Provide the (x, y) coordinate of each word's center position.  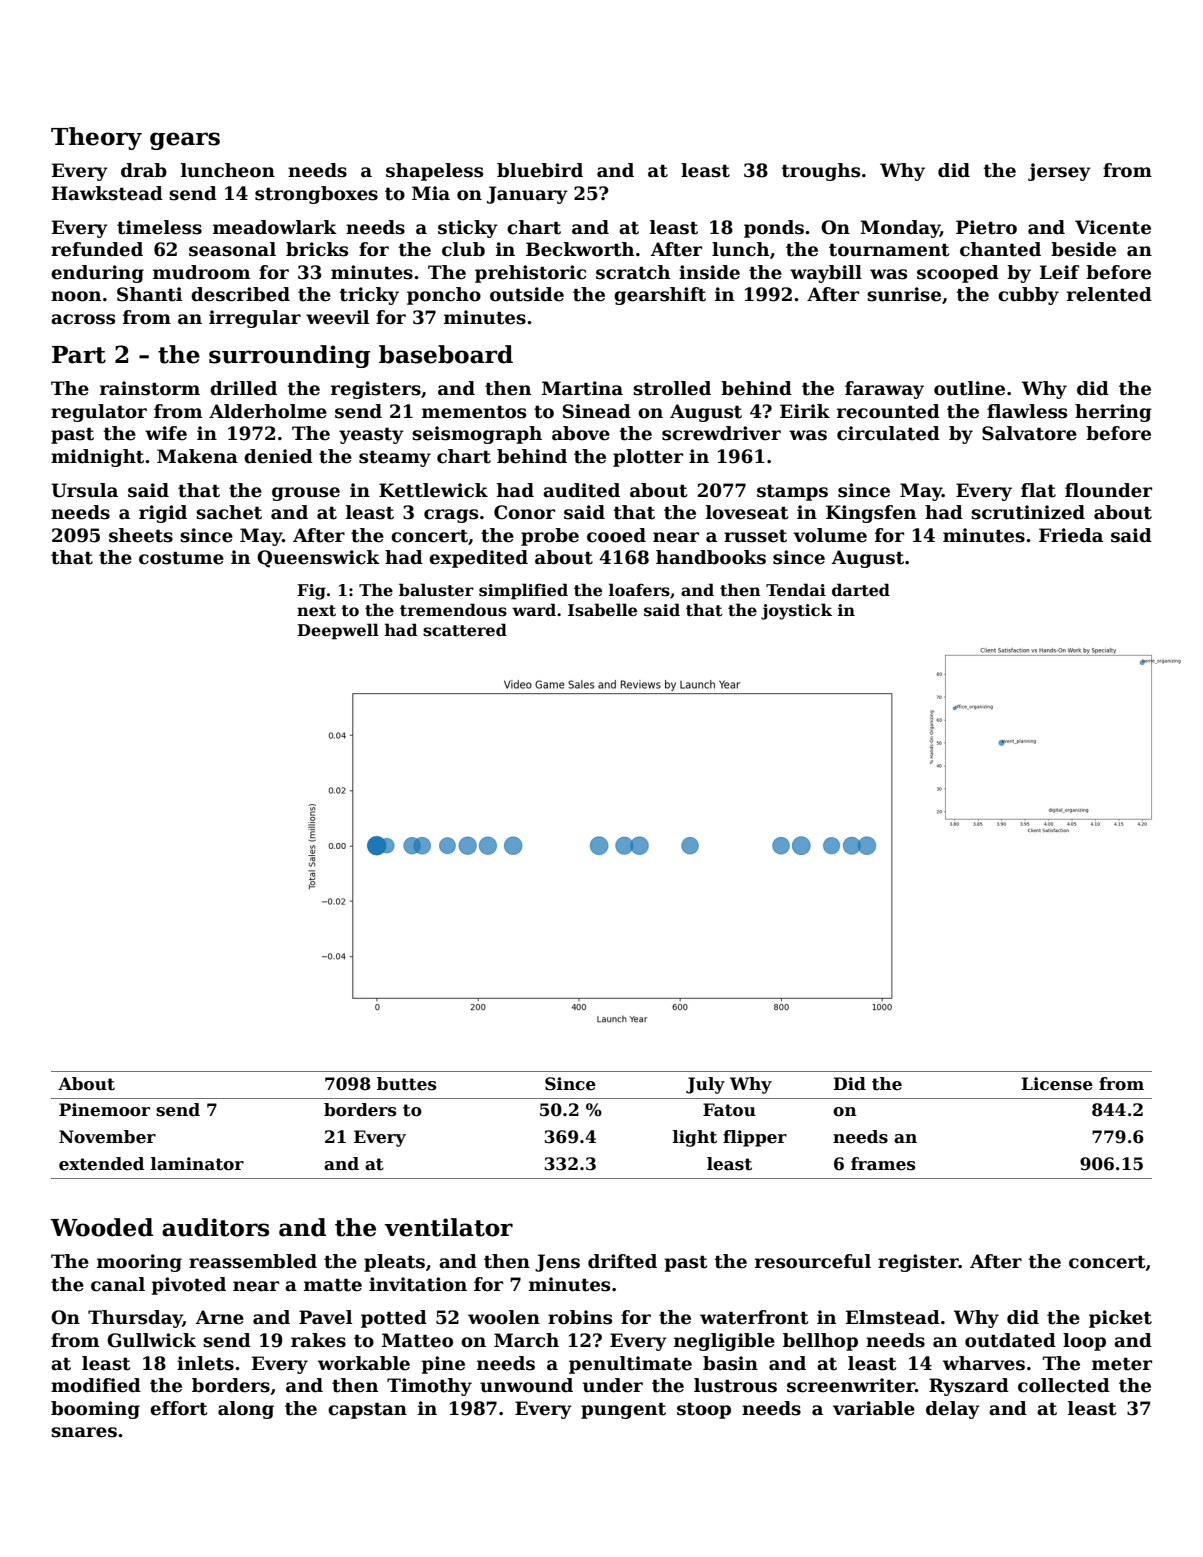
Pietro (986, 227)
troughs (821, 172)
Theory (96, 138)
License (1057, 1084)
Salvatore (1029, 433)
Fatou (729, 1110)
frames (883, 1164)
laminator (197, 1164)
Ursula (84, 490)
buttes (406, 1084)
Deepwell (338, 631)
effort (178, 1408)
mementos (474, 412)
